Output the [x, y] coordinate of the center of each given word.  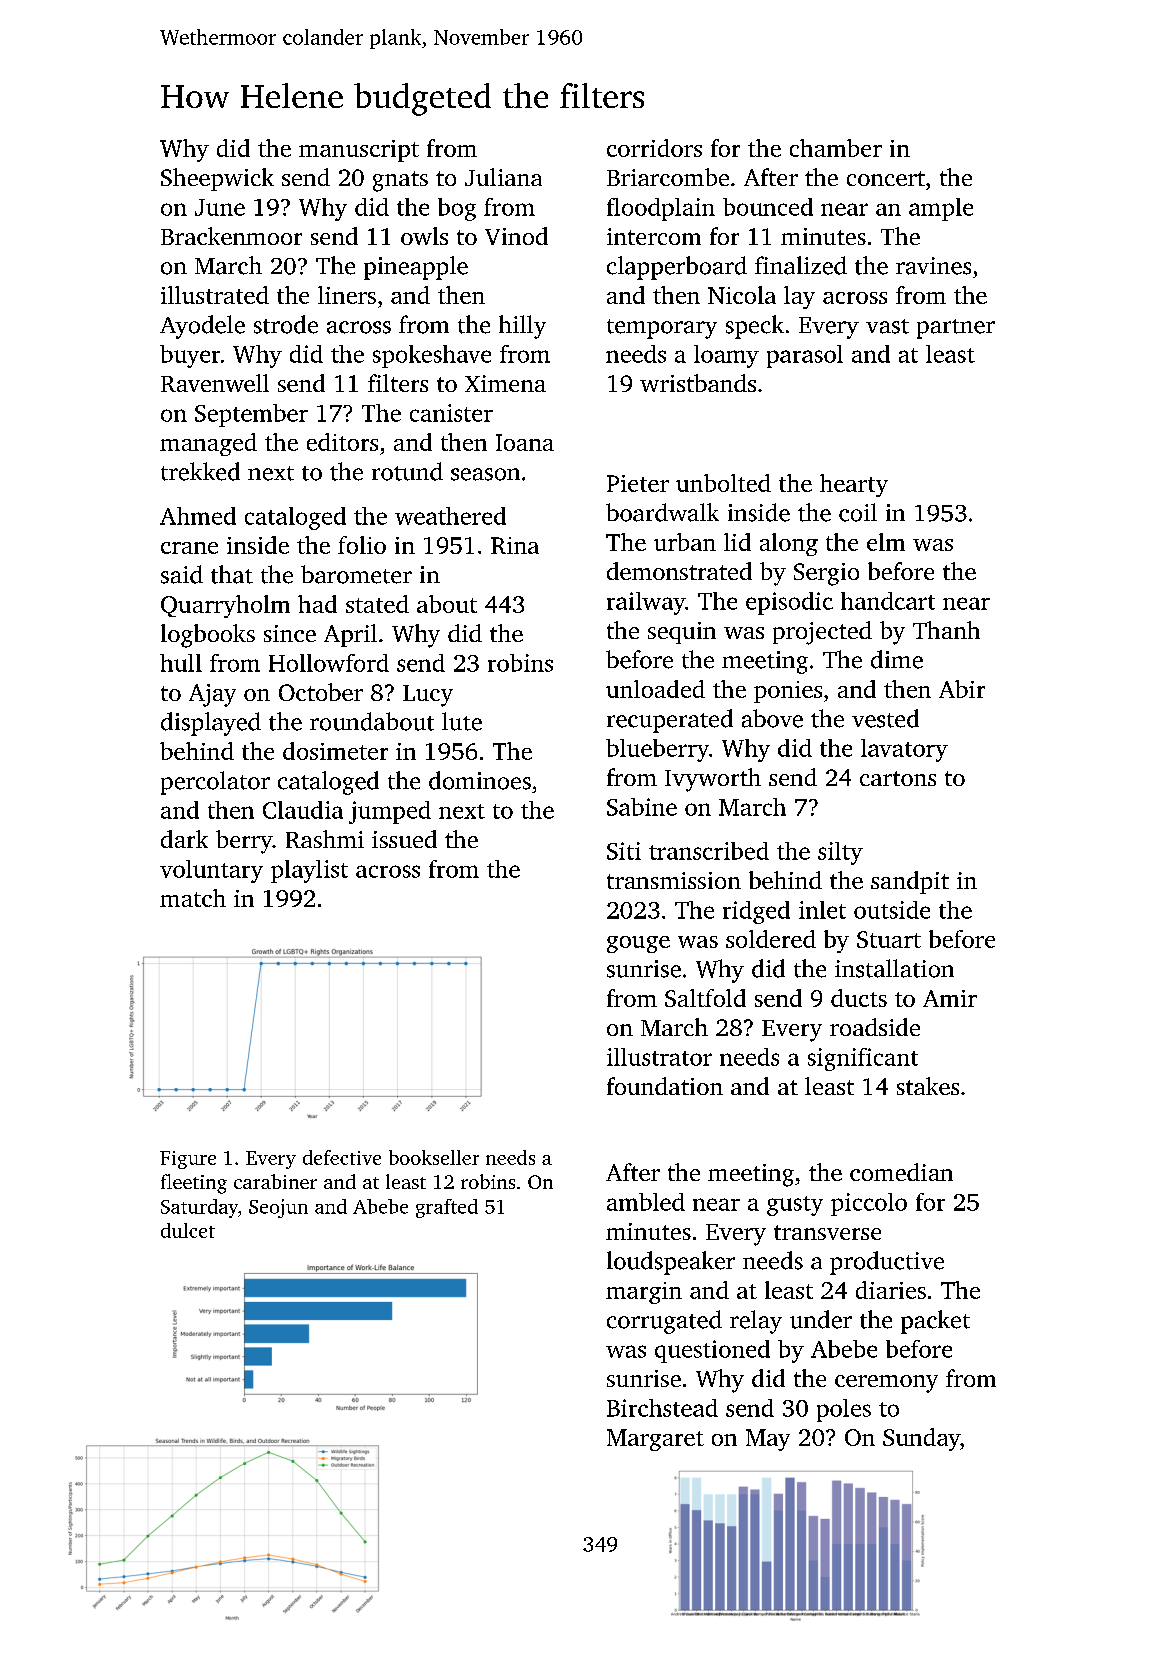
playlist [309, 871]
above [772, 718]
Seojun [278, 1208]
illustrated [215, 295]
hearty [854, 485]
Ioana [525, 442]
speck [755, 327]
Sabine [642, 807]
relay [756, 1322]
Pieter [638, 483]
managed [208, 444]
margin [644, 1293]
